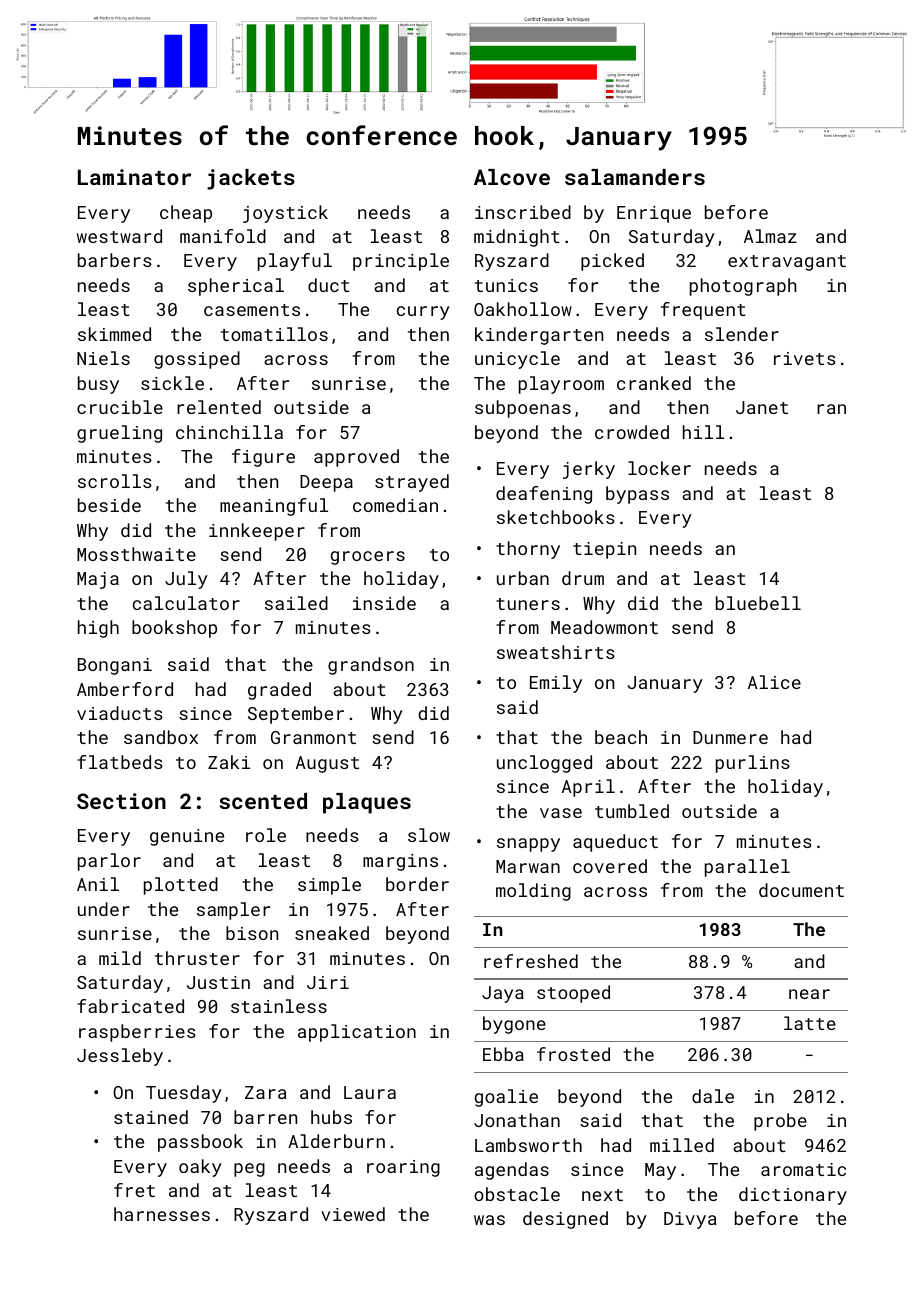 This screenshot has width=924, height=1308. Describe the element at coordinates (512, 177) in the screenshot. I see `Alcove` at that location.
